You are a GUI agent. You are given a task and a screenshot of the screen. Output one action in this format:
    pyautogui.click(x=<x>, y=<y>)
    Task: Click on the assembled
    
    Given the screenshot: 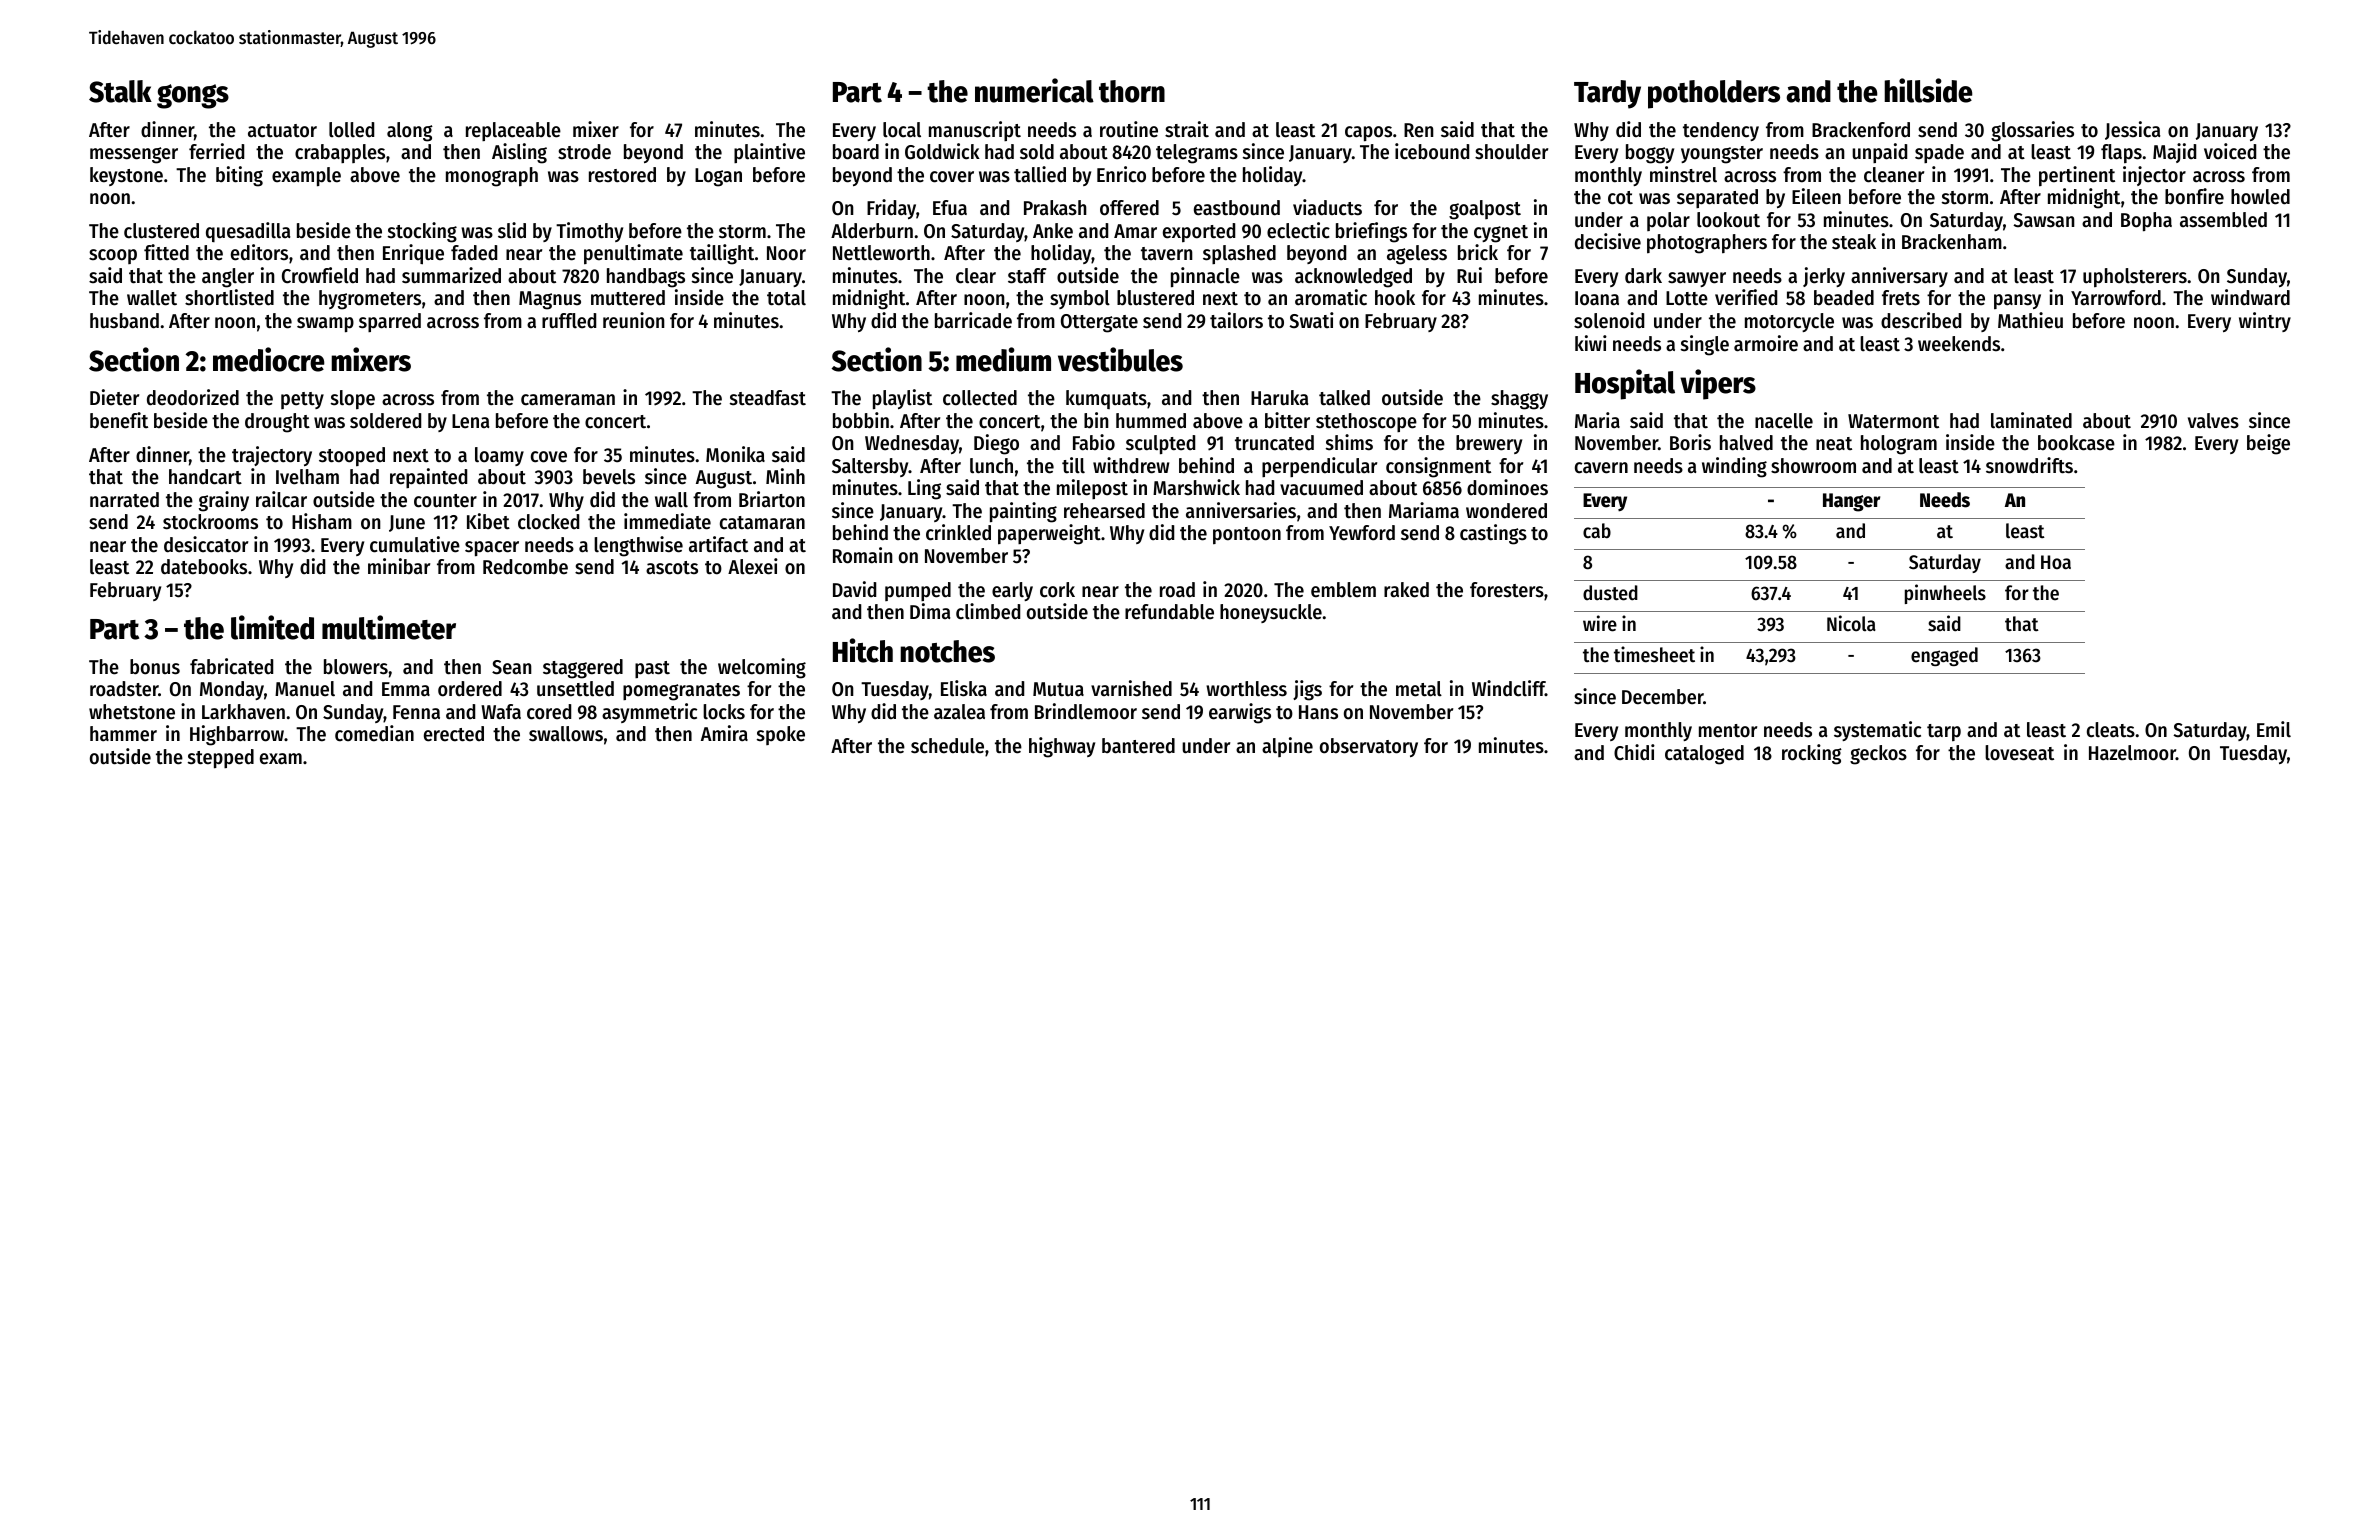 What is the action you would take?
    pyautogui.click(x=2223, y=220)
